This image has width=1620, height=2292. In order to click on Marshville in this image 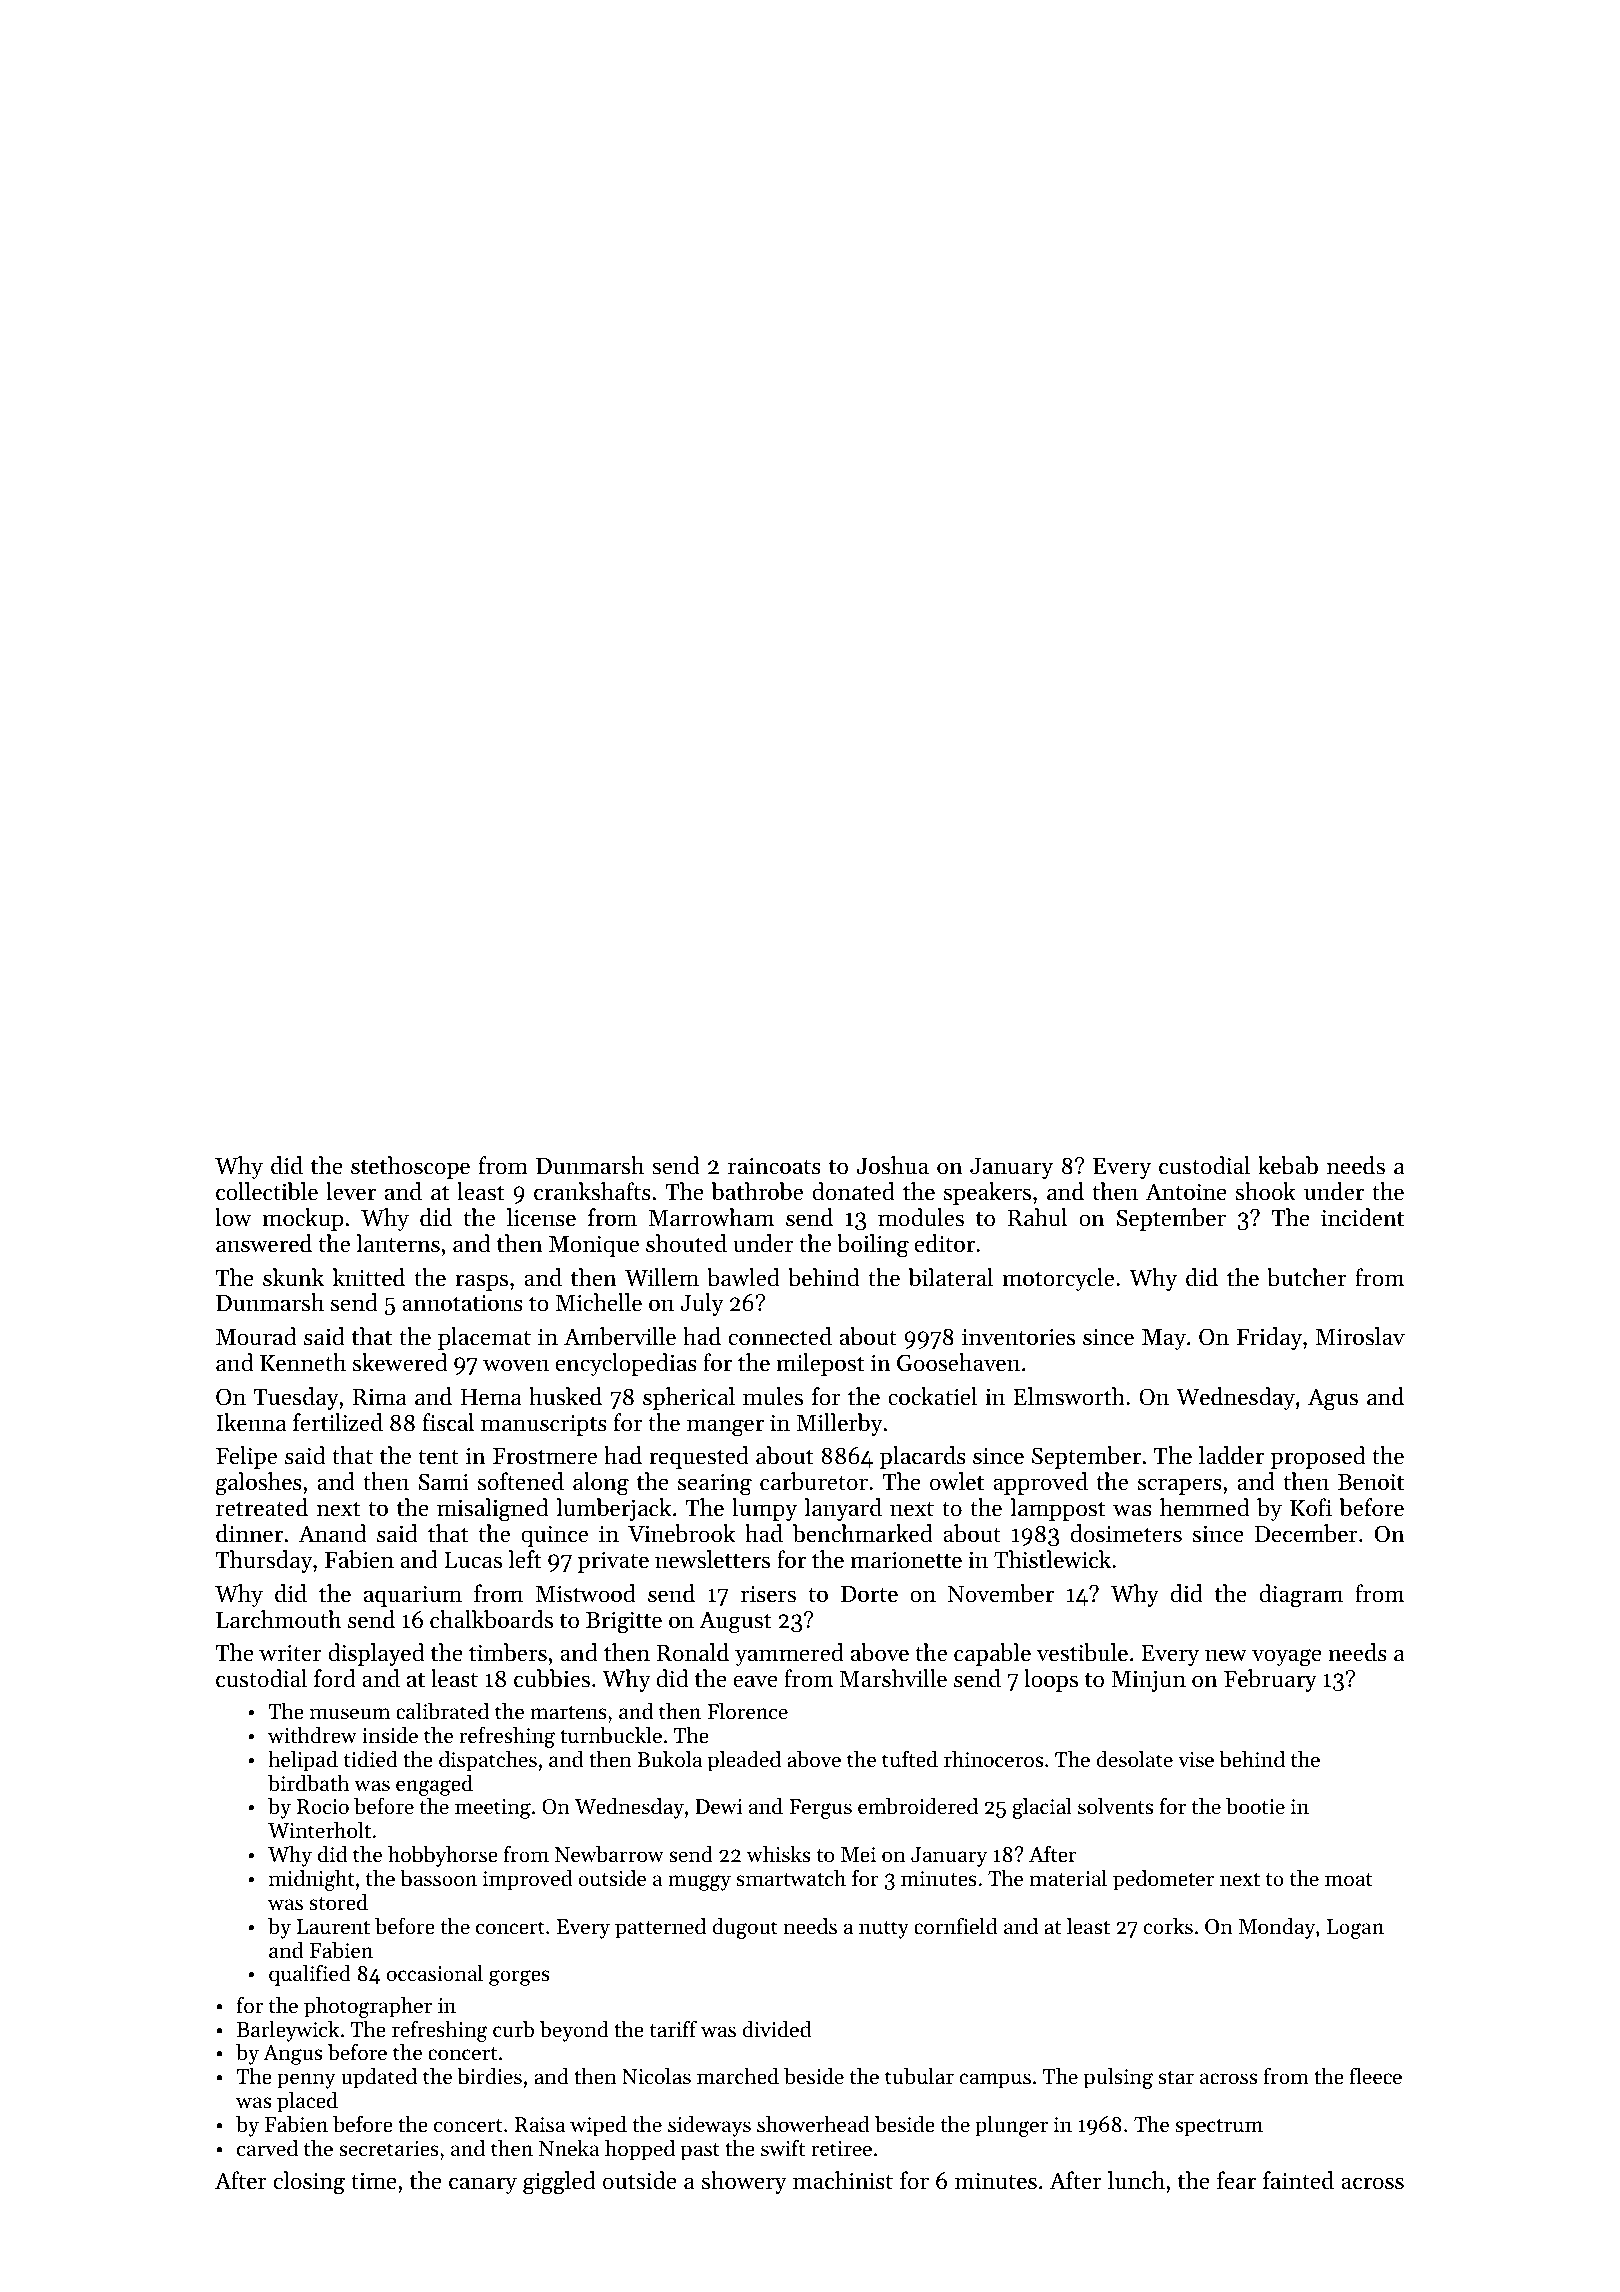, I will do `click(893, 1678)`.
